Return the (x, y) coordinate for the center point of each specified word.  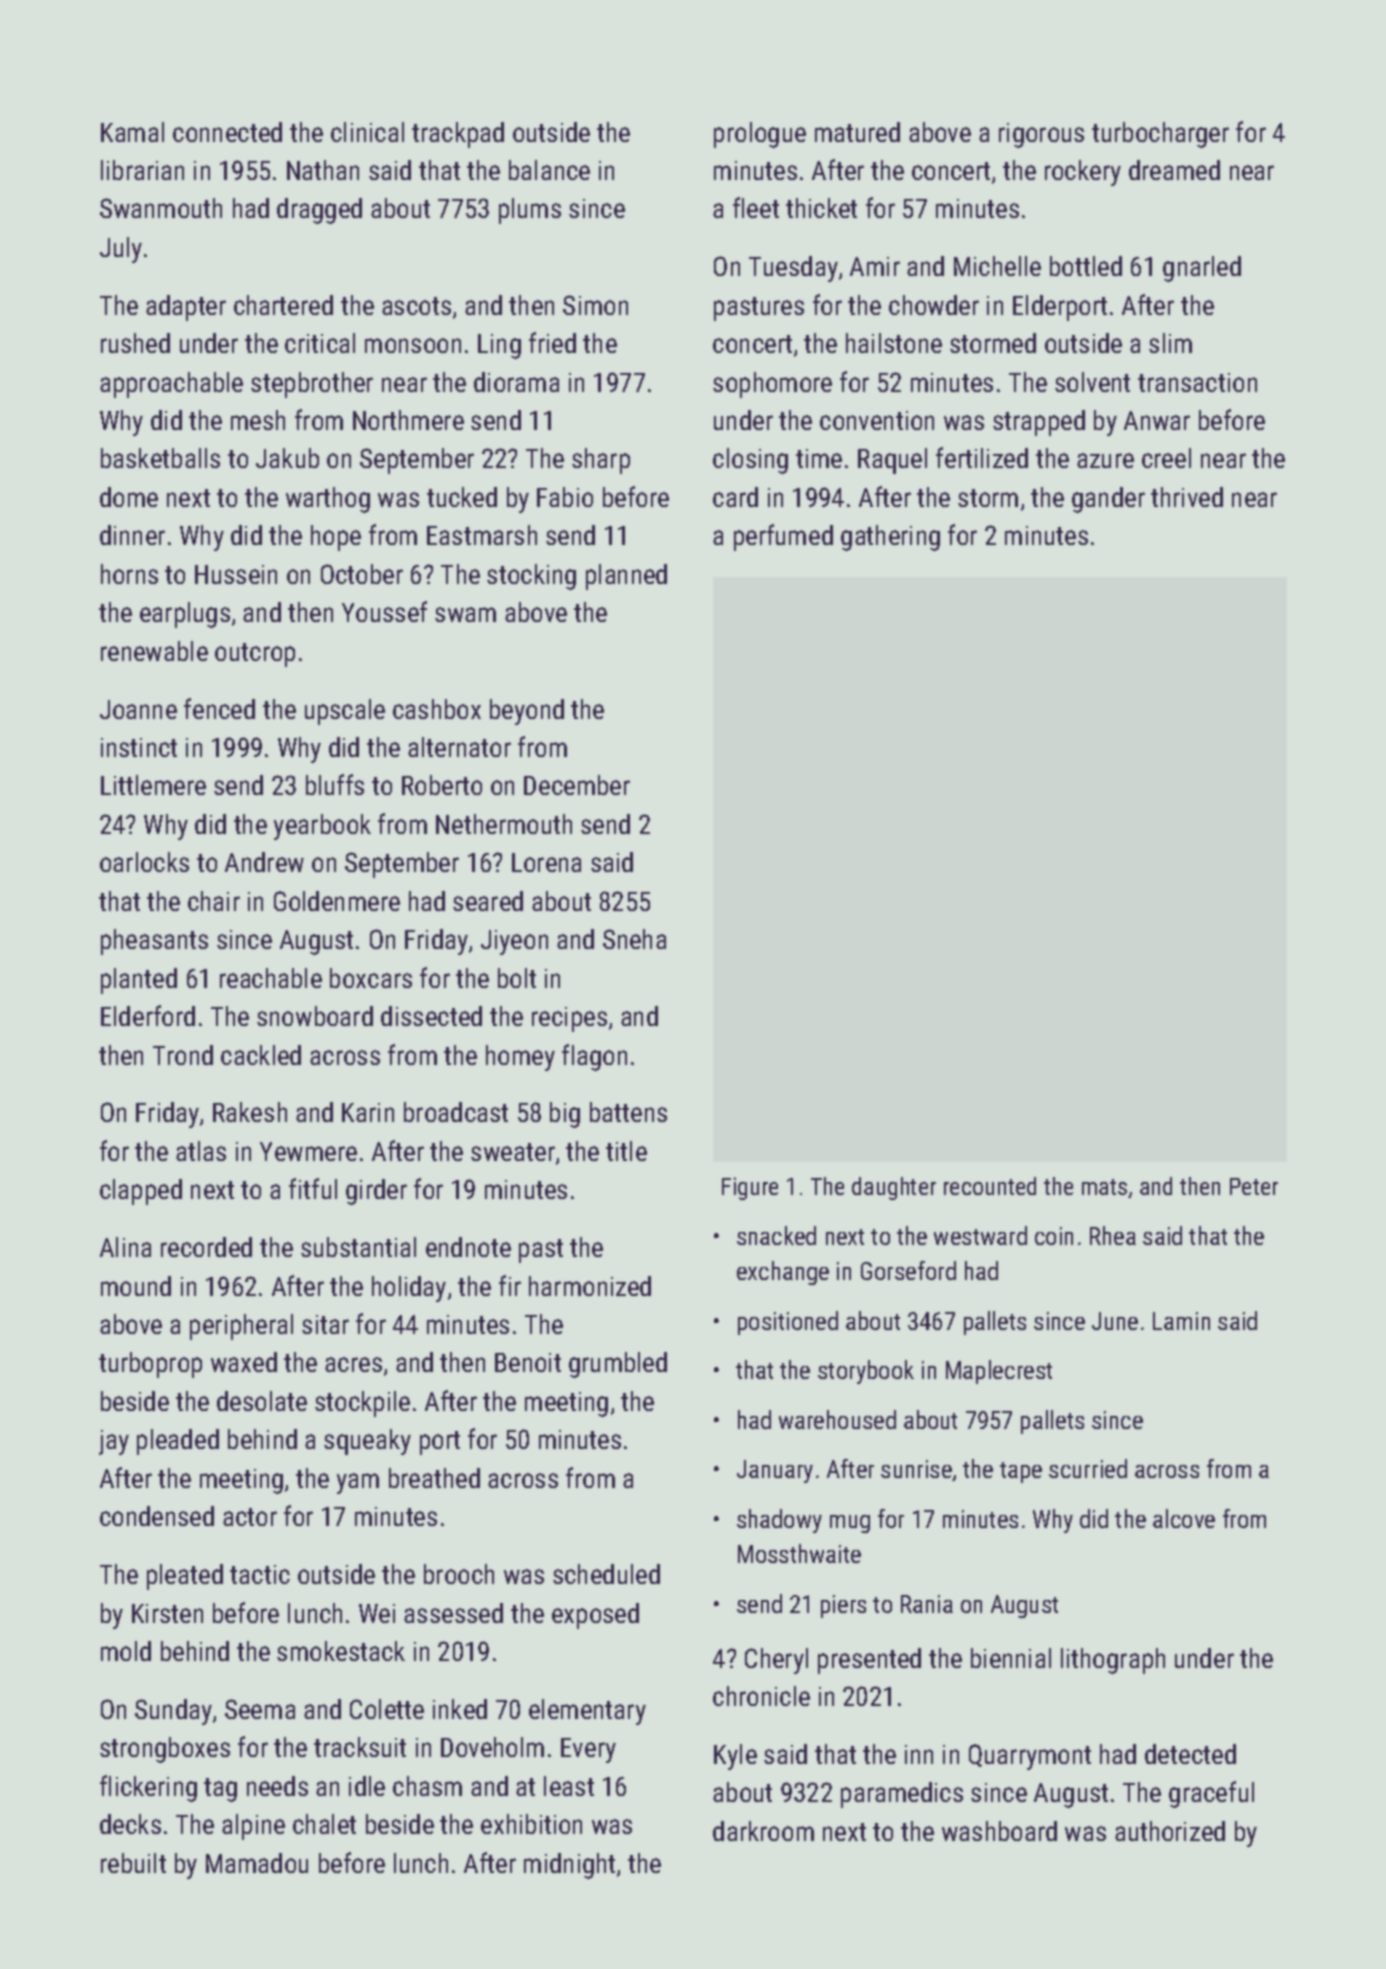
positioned (788, 1323)
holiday (409, 1289)
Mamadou (257, 1863)
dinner (132, 535)
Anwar (1157, 420)
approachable (171, 385)
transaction (1197, 382)
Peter (1254, 1186)
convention (877, 420)
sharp (601, 461)
